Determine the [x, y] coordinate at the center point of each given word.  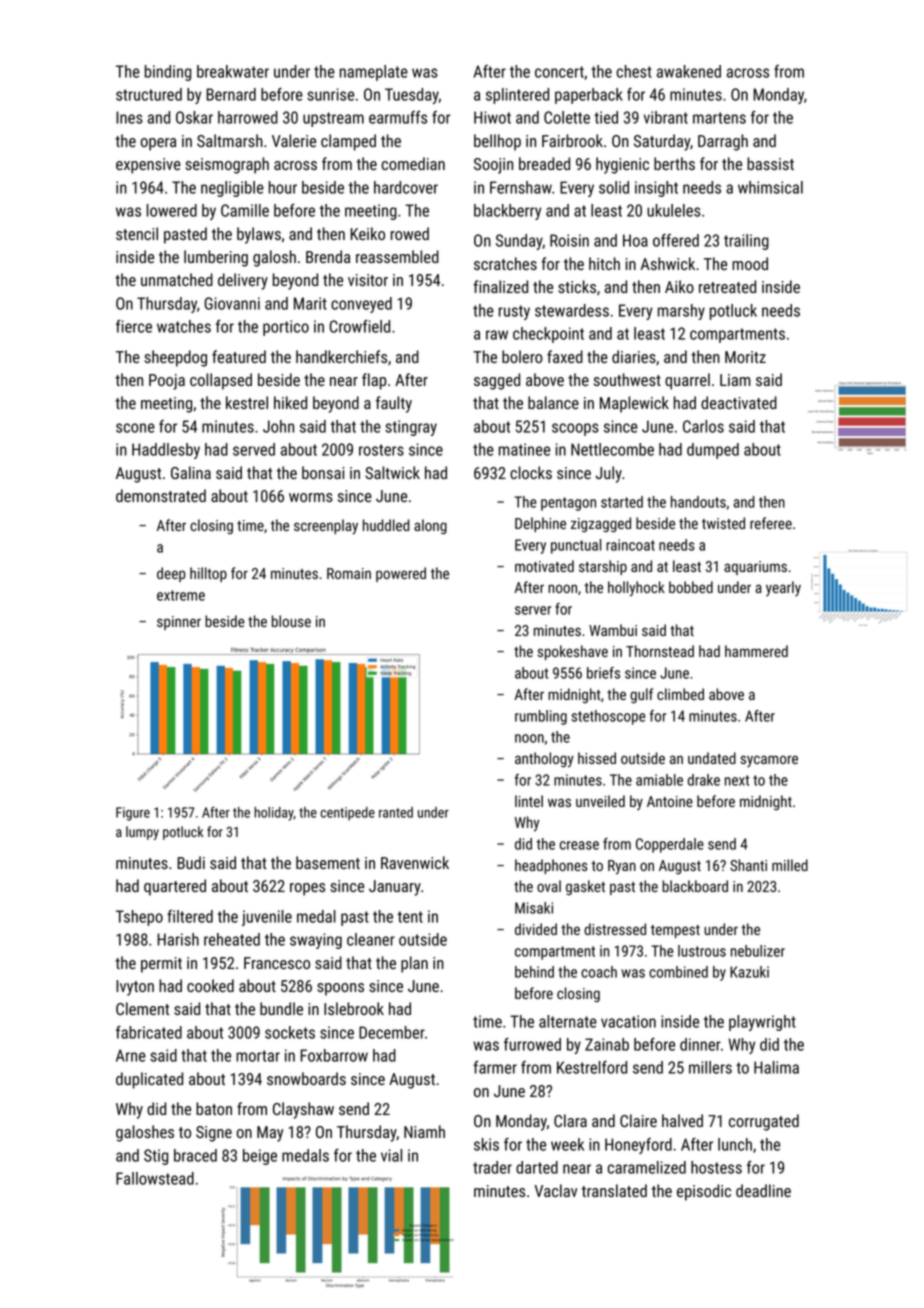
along [430, 527]
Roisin [569, 240]
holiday [274, 814]
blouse [291, 621]
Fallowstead [155, 1178]
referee [771, 523]
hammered [756, 651]
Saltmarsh [230, 140]
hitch [604, 263]
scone [135, 428]
